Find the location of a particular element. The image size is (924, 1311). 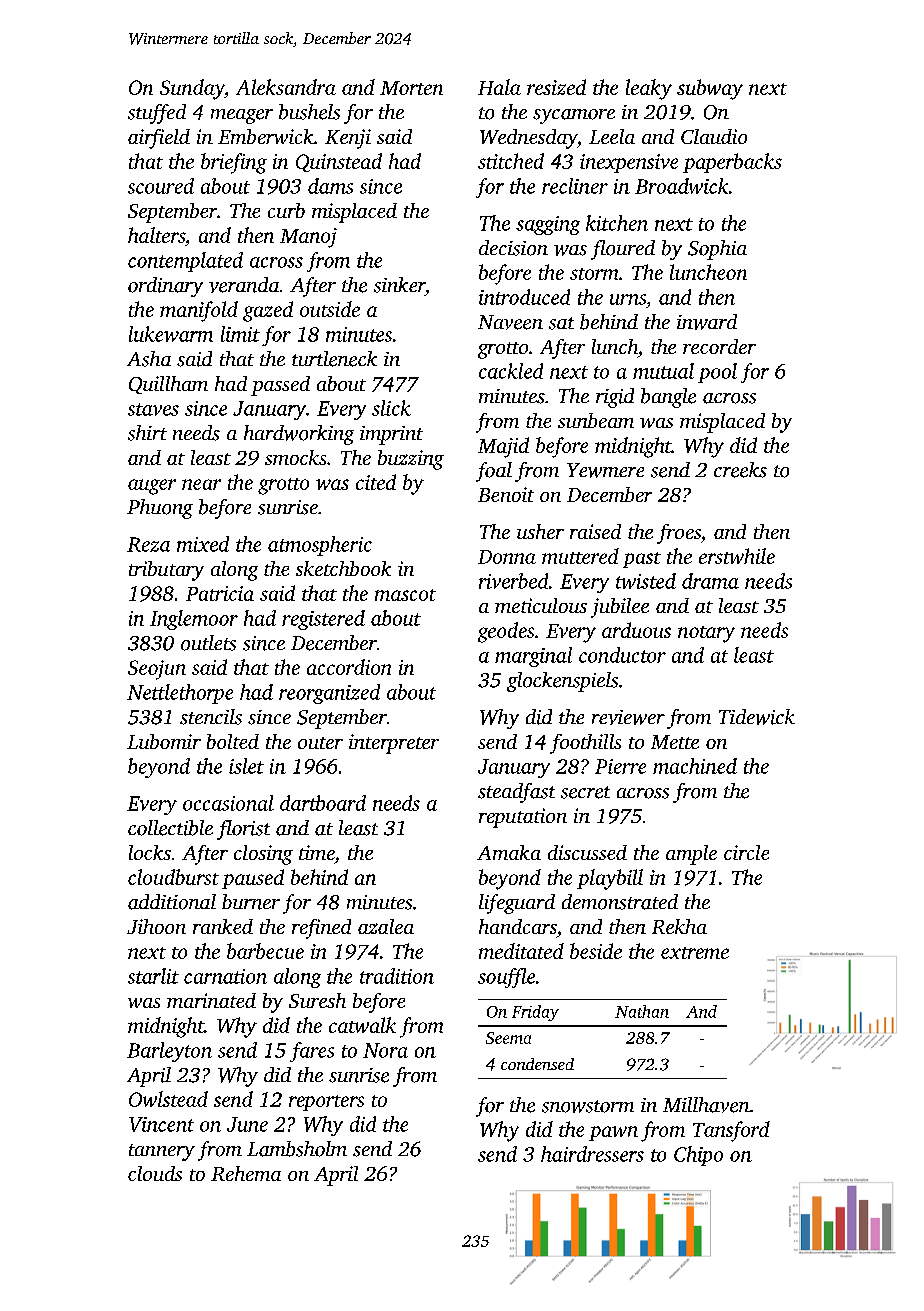

Nettlethorpe is located at coordinates (180, 694).
